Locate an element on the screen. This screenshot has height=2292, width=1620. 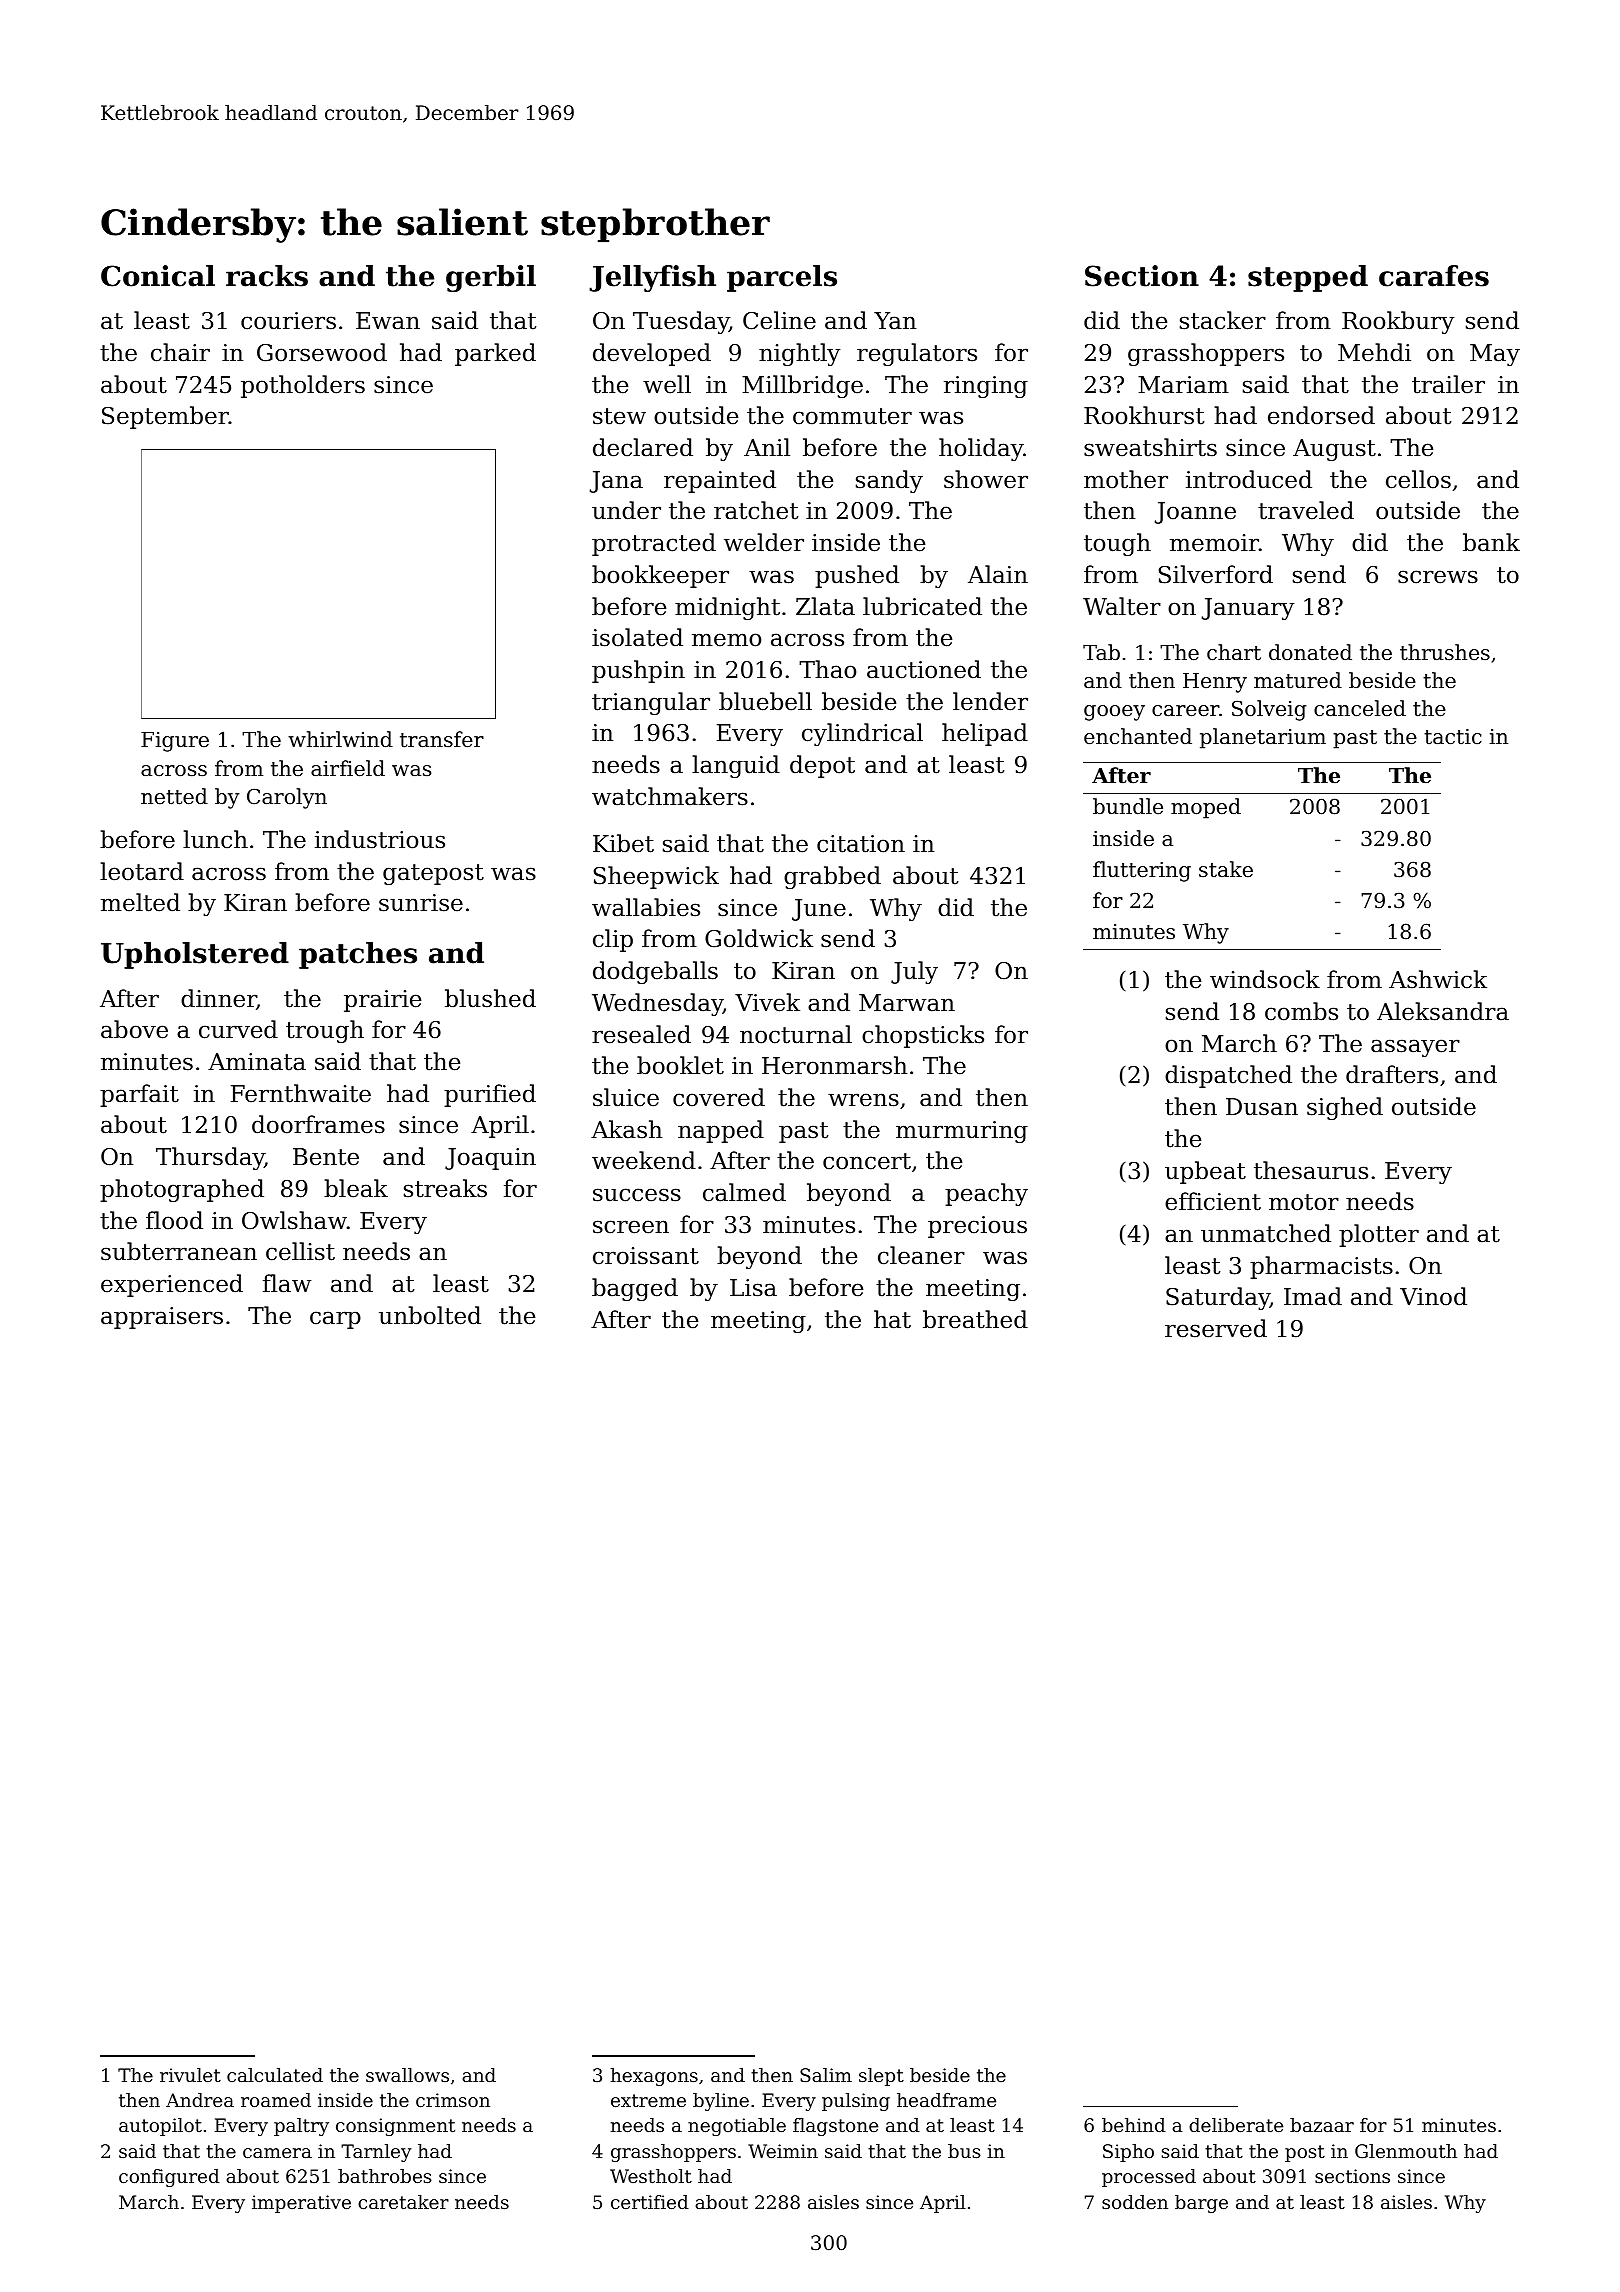
September is located at coordinates (165, 417).
